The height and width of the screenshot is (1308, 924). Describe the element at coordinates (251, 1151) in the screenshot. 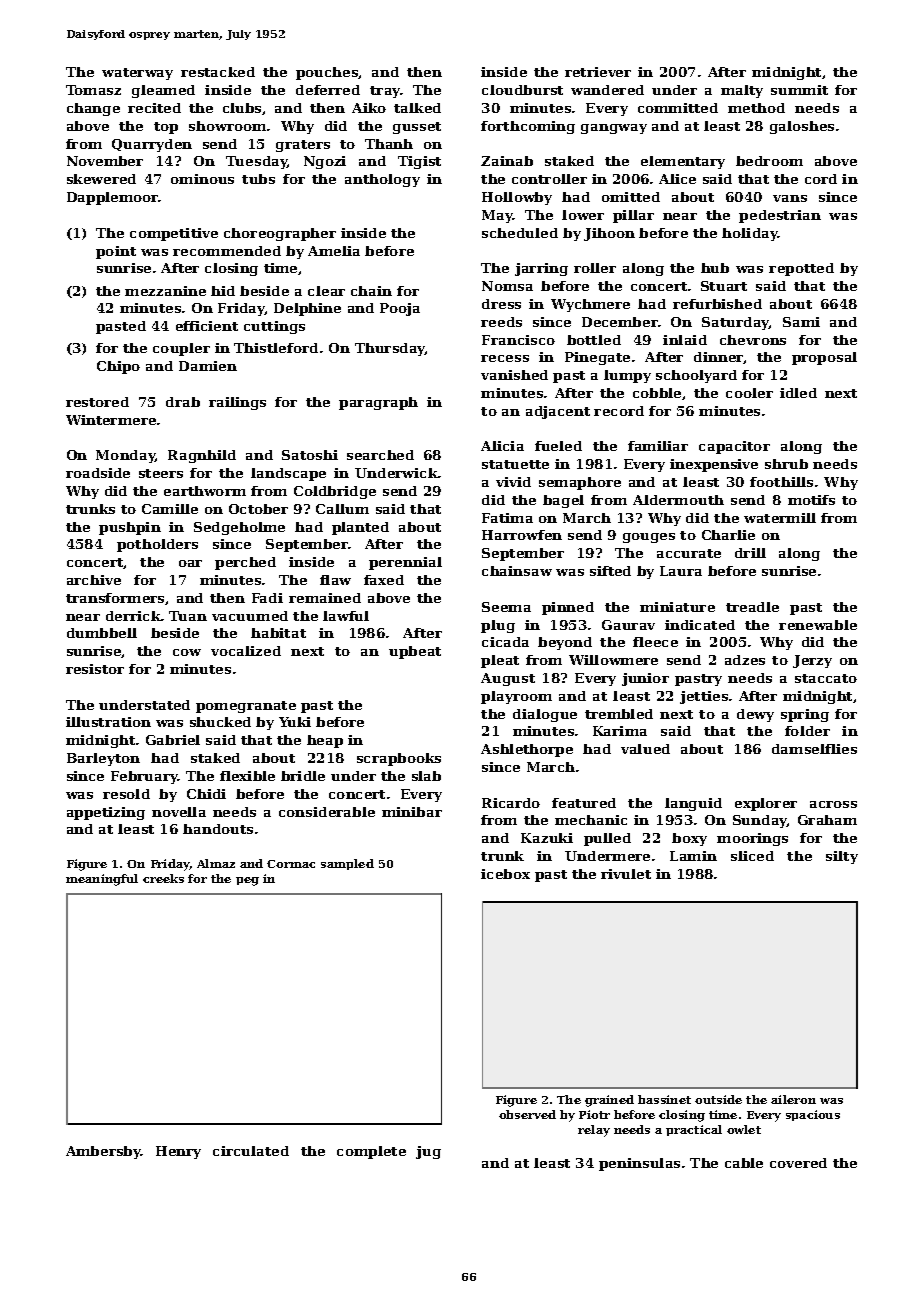

I see `circulated` at that location.
